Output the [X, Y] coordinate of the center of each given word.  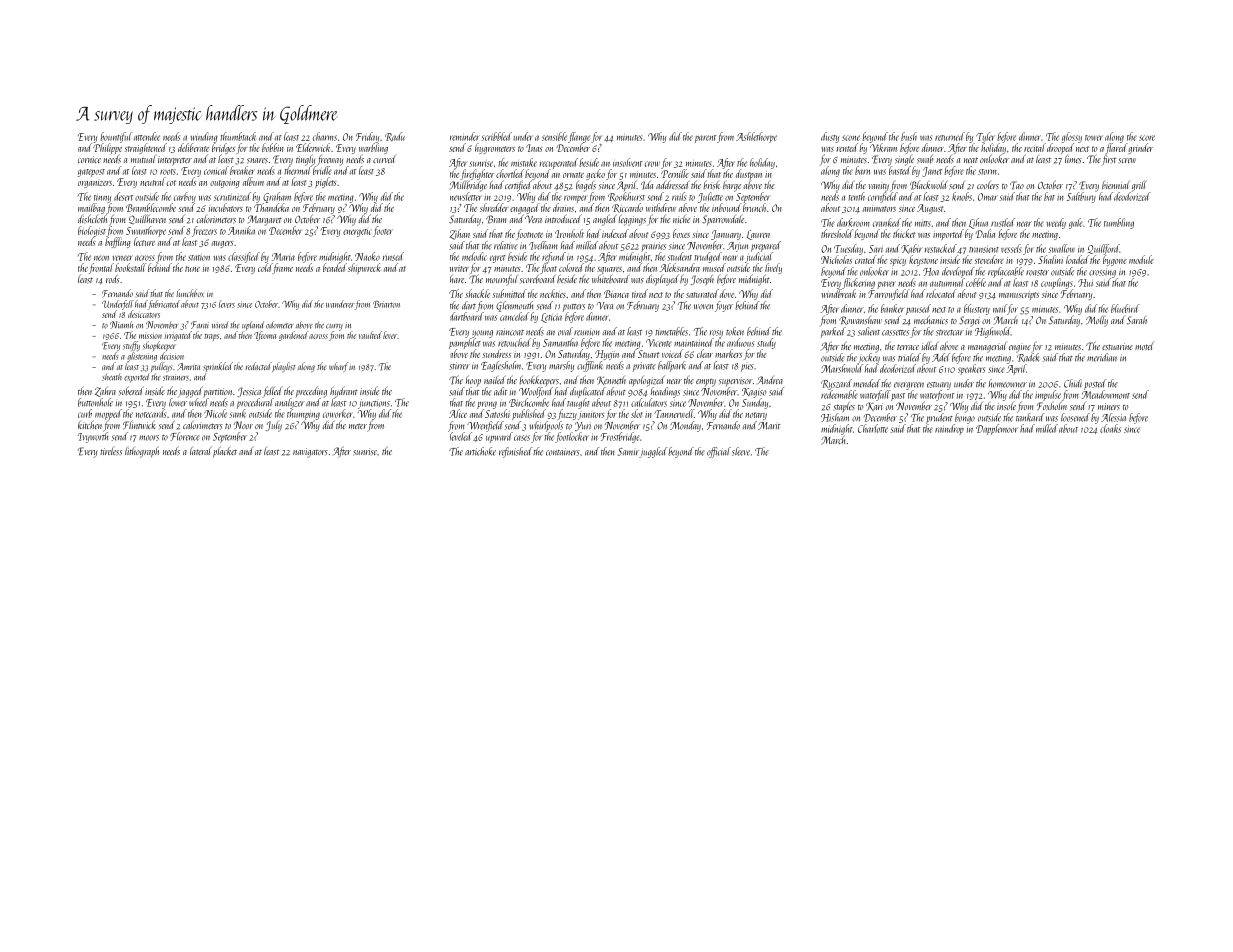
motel [1144, 346]
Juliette [710, 197]
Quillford [1104, 249]
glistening [142, 357]
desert [123, 196]
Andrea [770, 380]
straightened [146, 148]
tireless [111, 451]
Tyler [985, 137]
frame [283, 268]
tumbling [1119, 223]
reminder [465, 136]
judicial [759, 257]
